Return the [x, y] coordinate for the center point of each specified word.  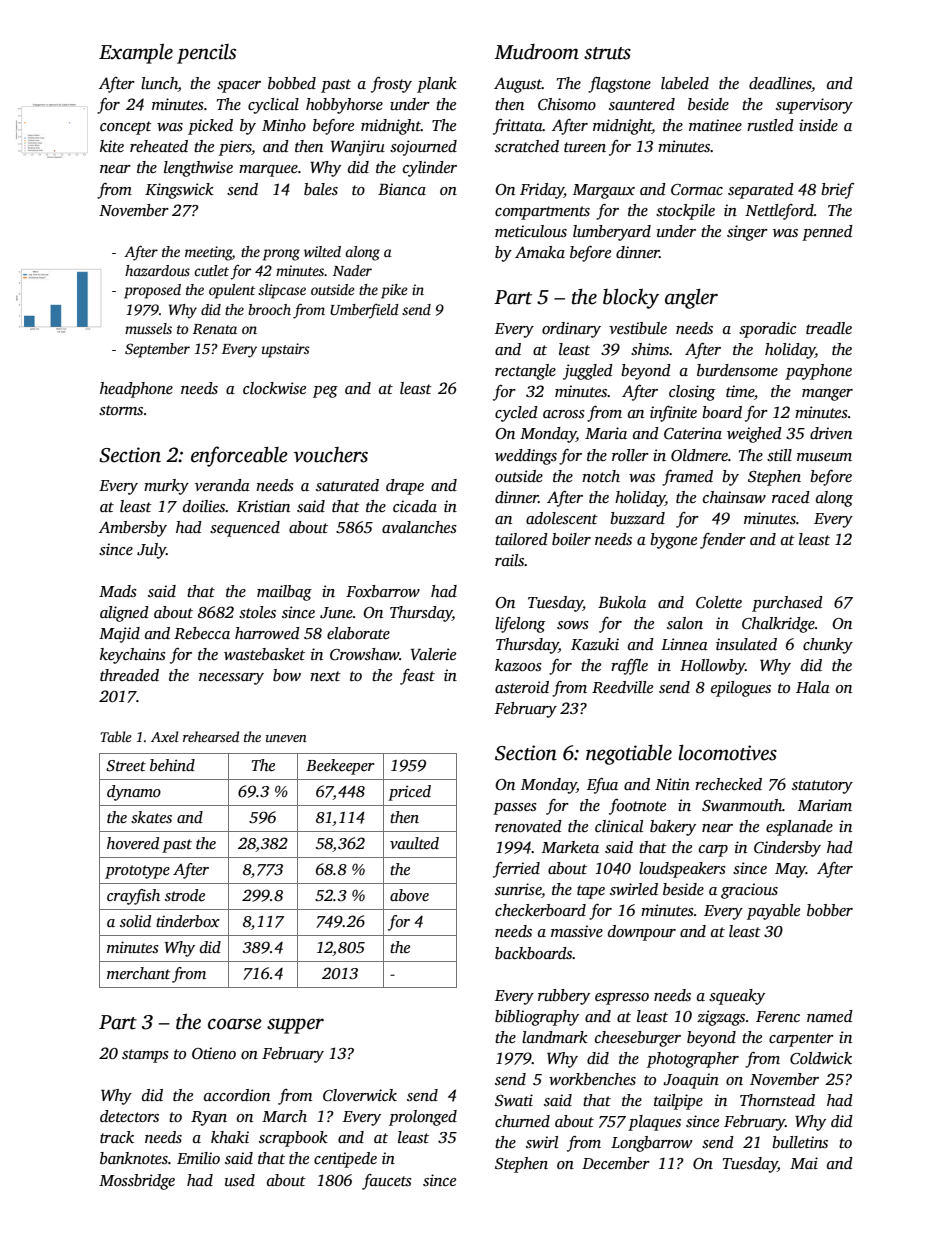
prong [281, 255]
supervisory [814, 106]
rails [510, 560]
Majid [119, 635]
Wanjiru [358, 148]
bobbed [292, 83]
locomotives [727, 752]
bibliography [537, 1018]
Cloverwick [360, 1095]
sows [573, 625]
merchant [138, 973]
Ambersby [133, 529]
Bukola [622, 602]
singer [747, 233]
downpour [642, 933]
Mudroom [536, 51]
